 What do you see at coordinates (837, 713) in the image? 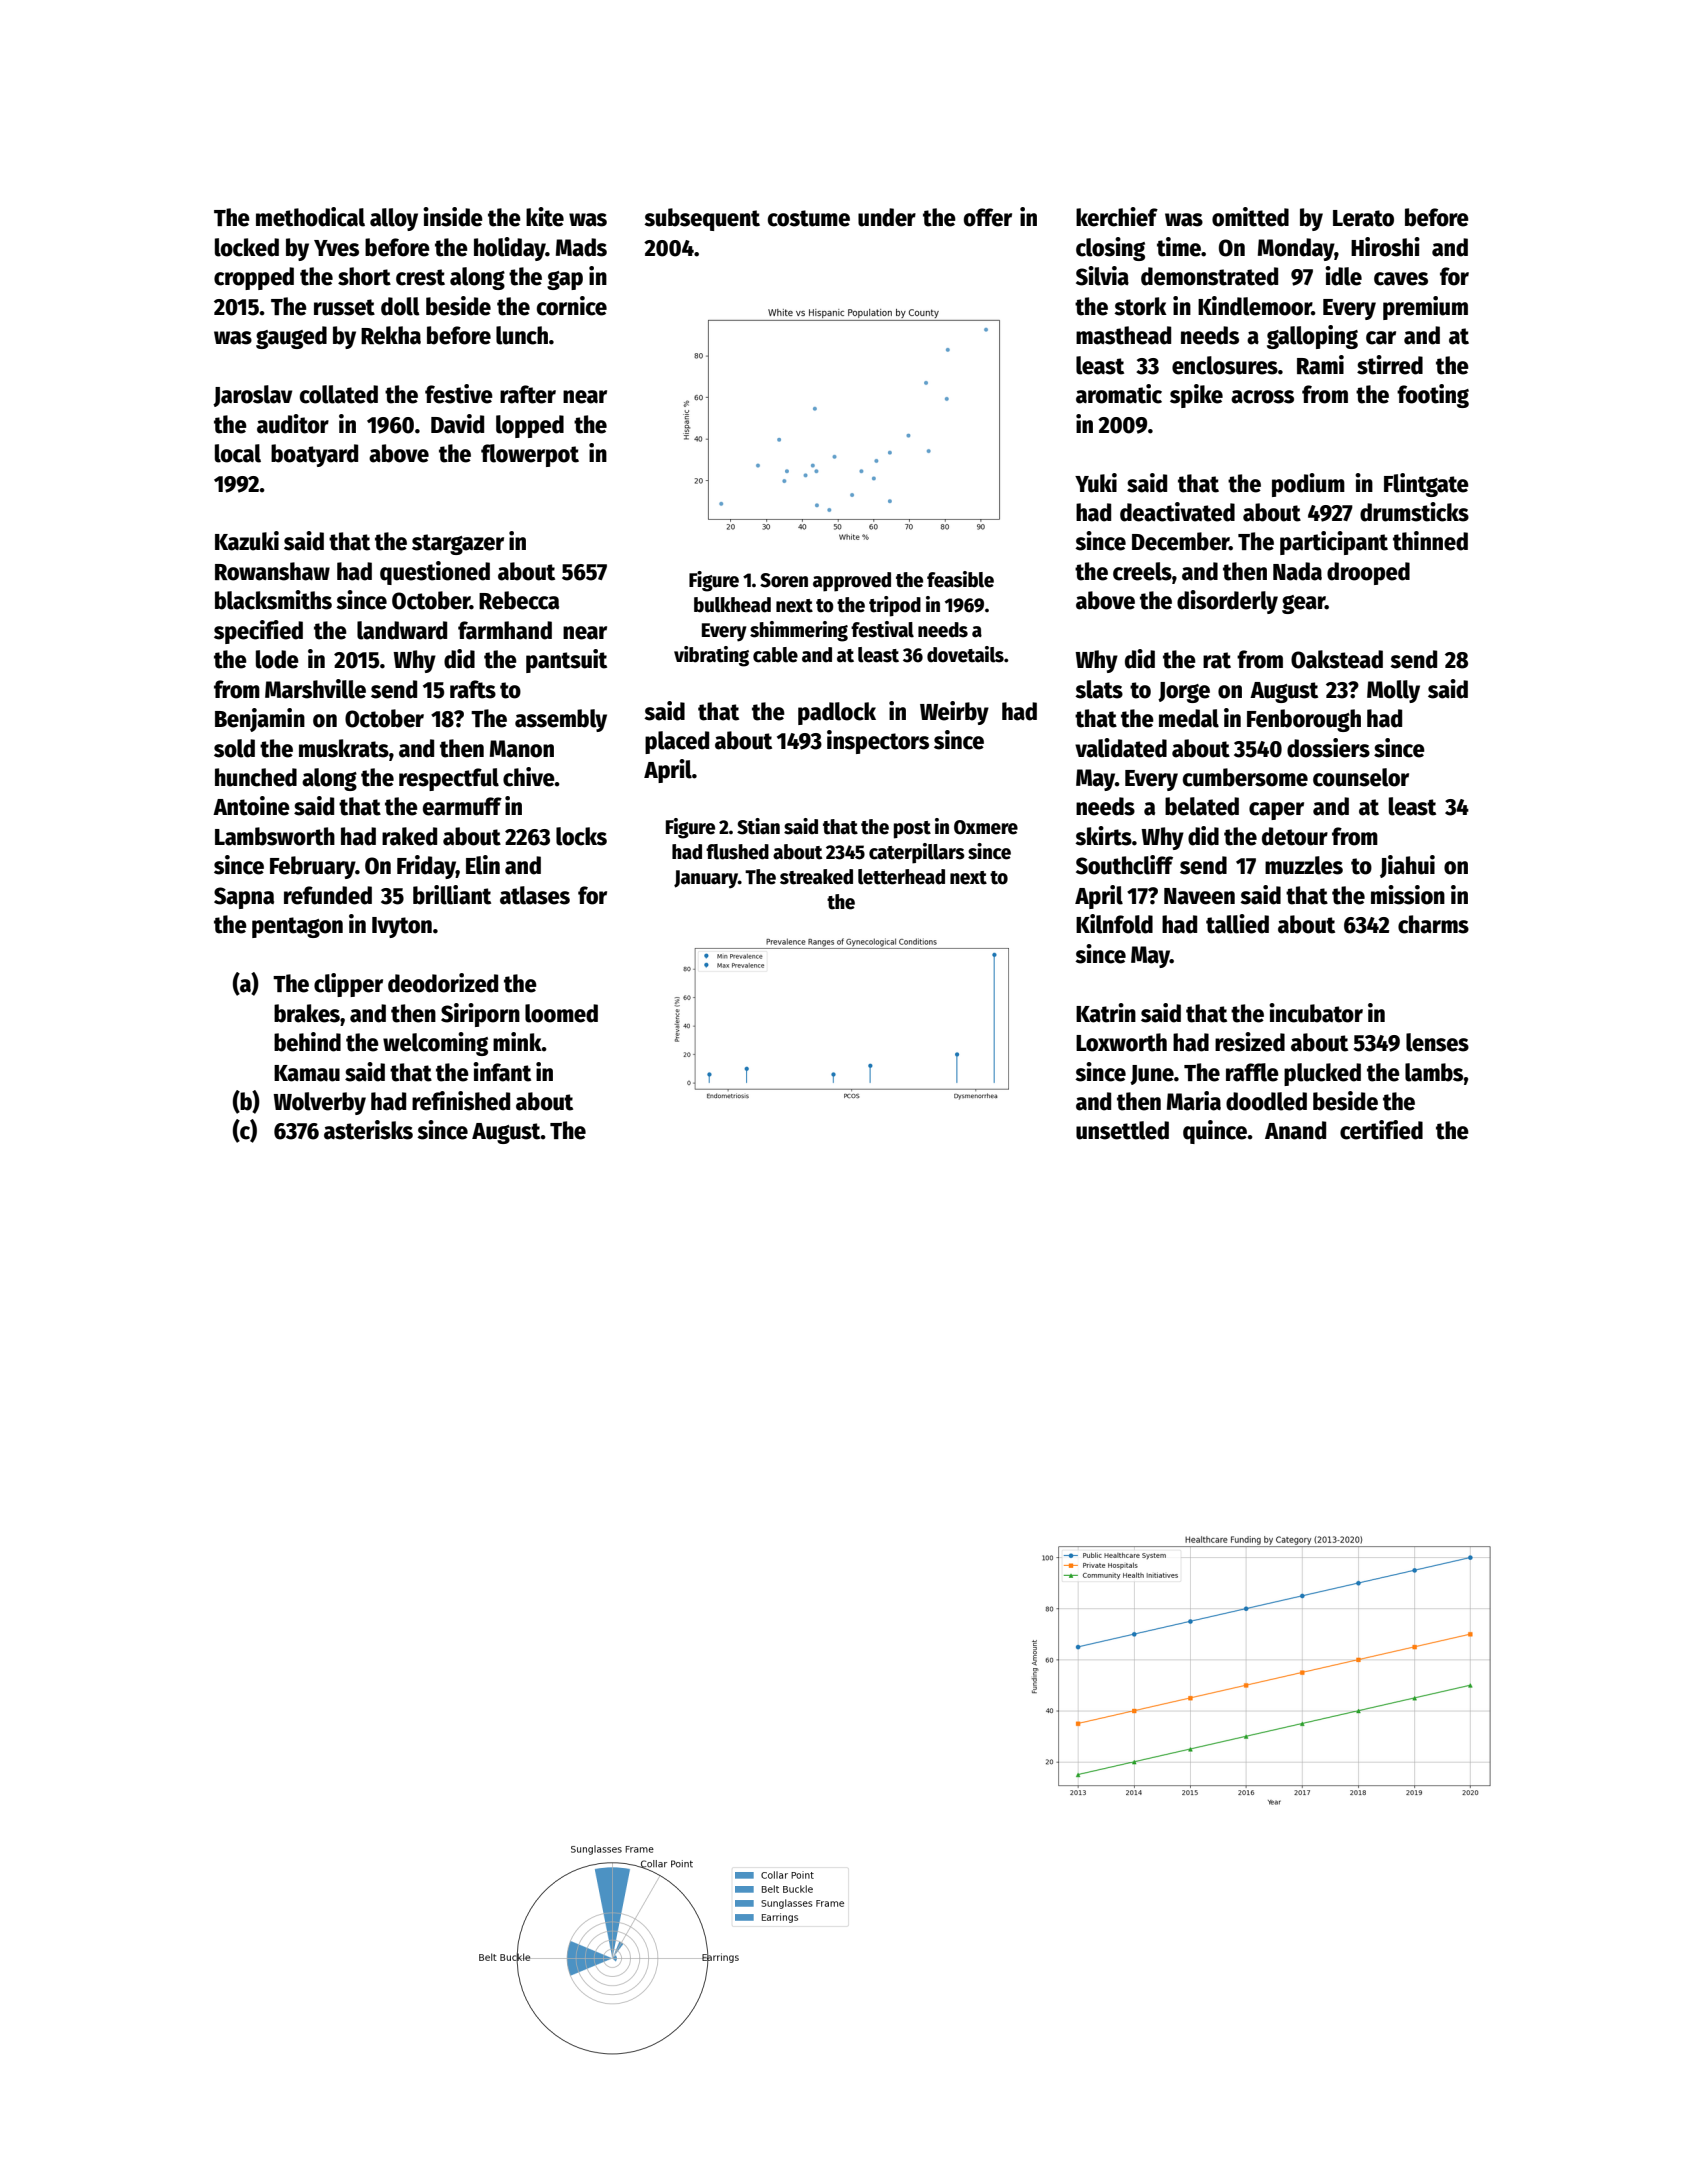
I see `padlock` at bounding box center [837, 713].
